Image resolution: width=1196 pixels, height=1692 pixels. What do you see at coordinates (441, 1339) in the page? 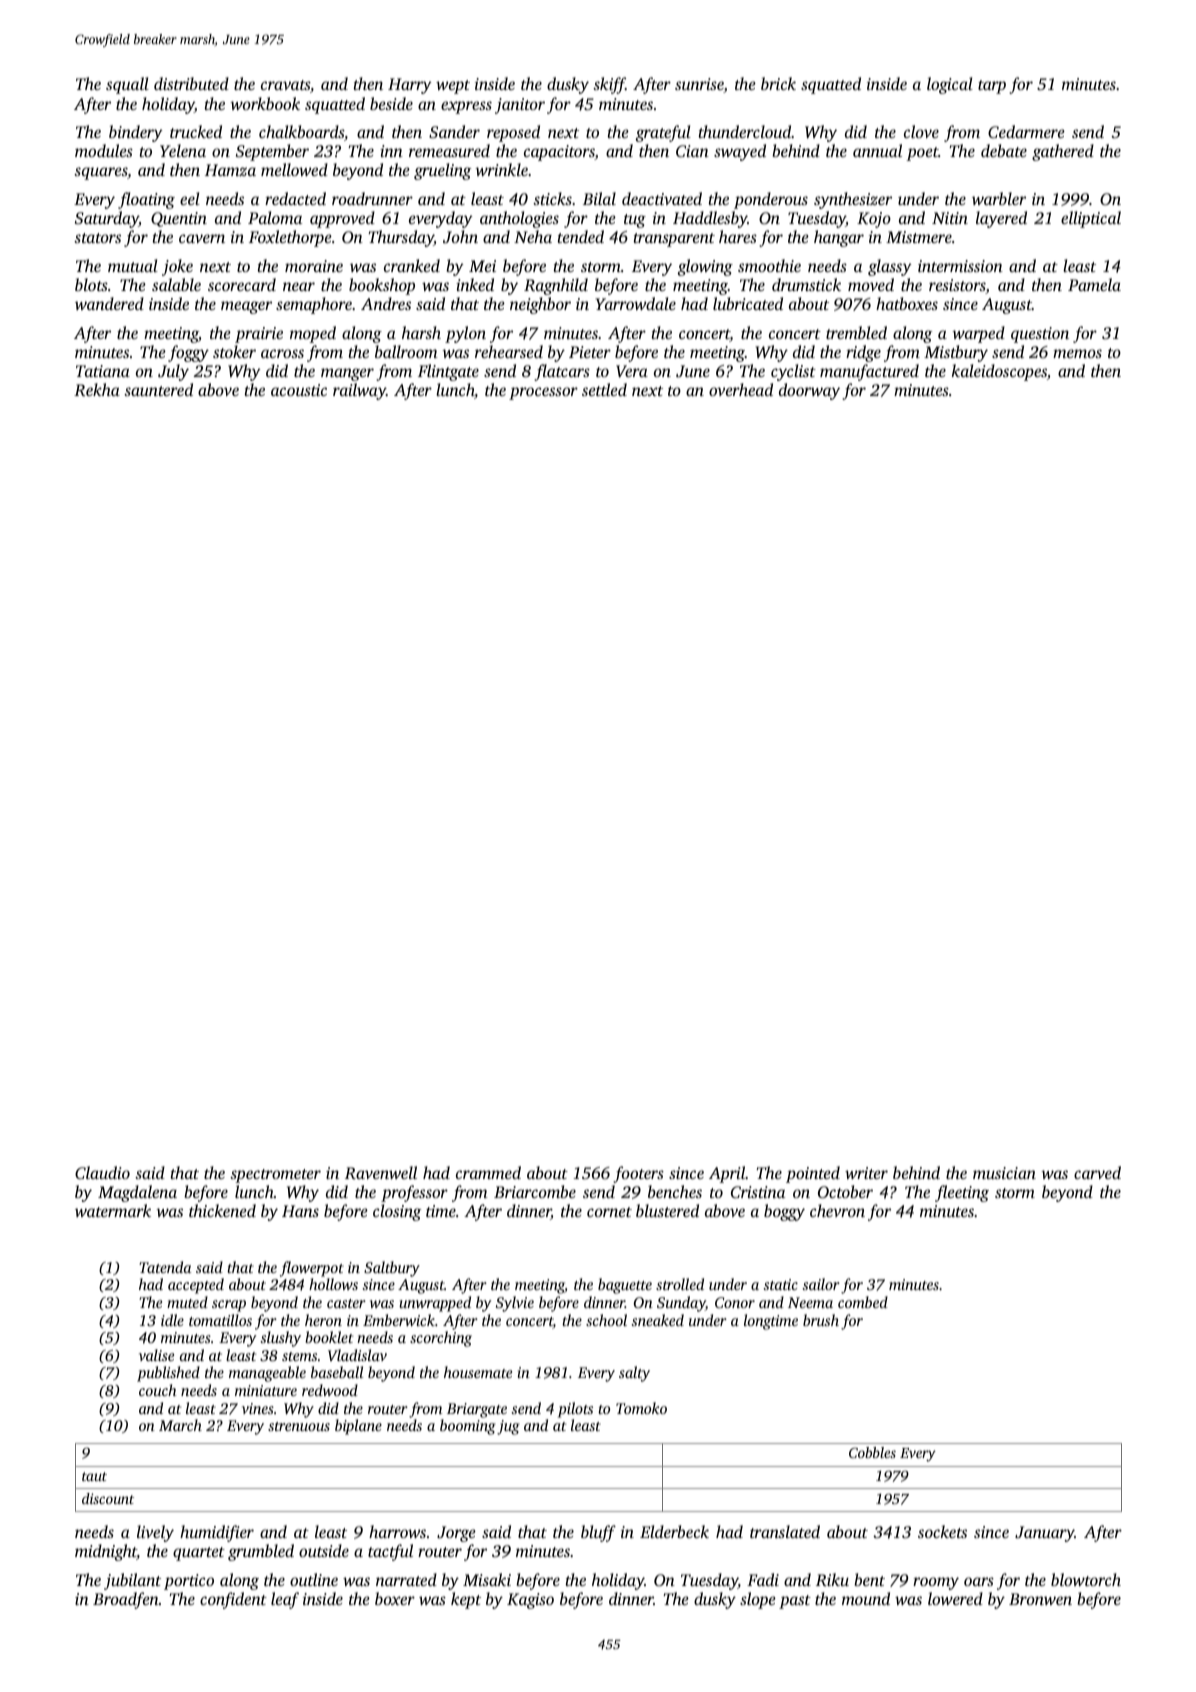
I see `scorching` at bounding box center [441, 1339].
